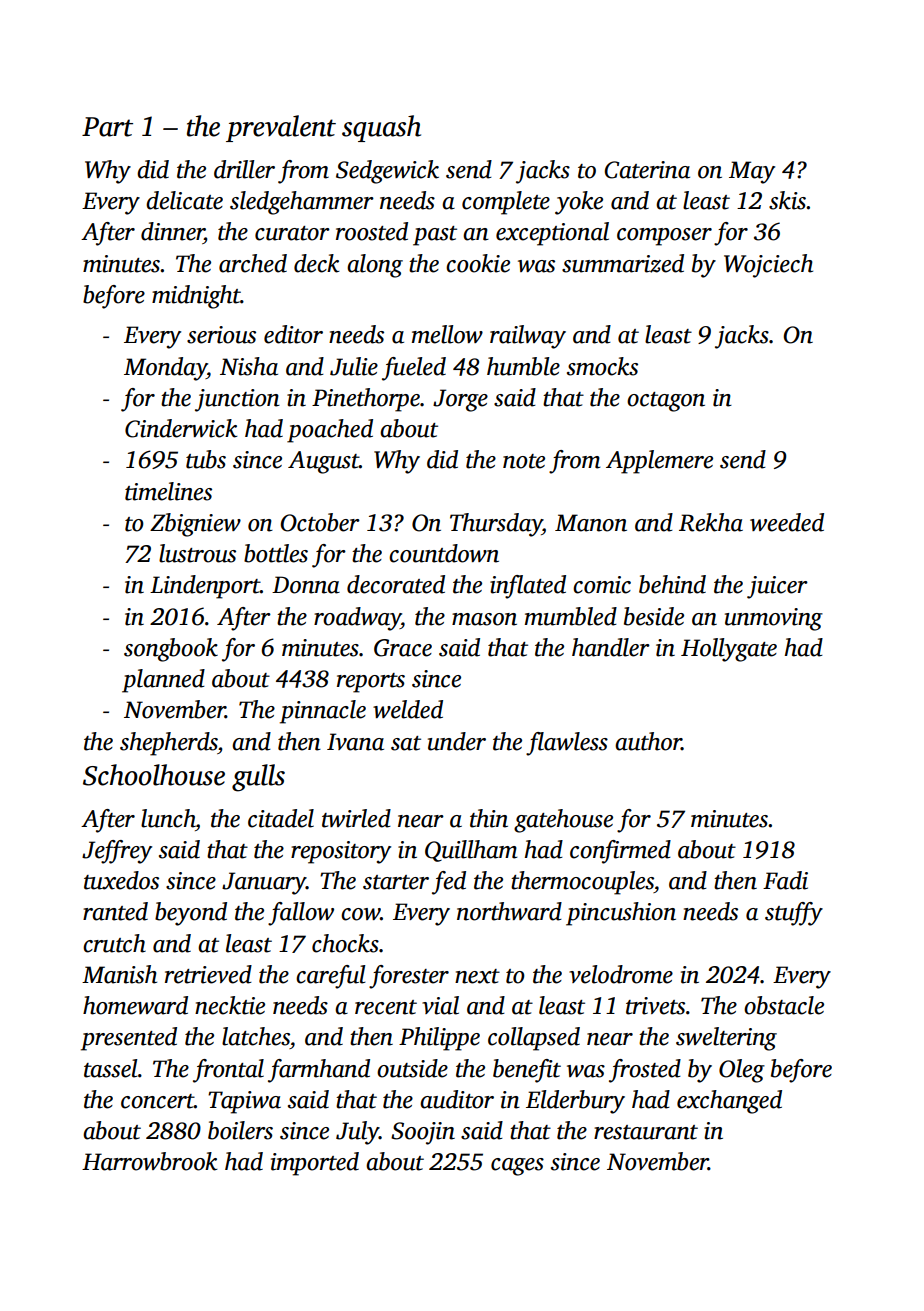 This image has height=1311, width=924. I want to click on Monday, so click(165, 369).
